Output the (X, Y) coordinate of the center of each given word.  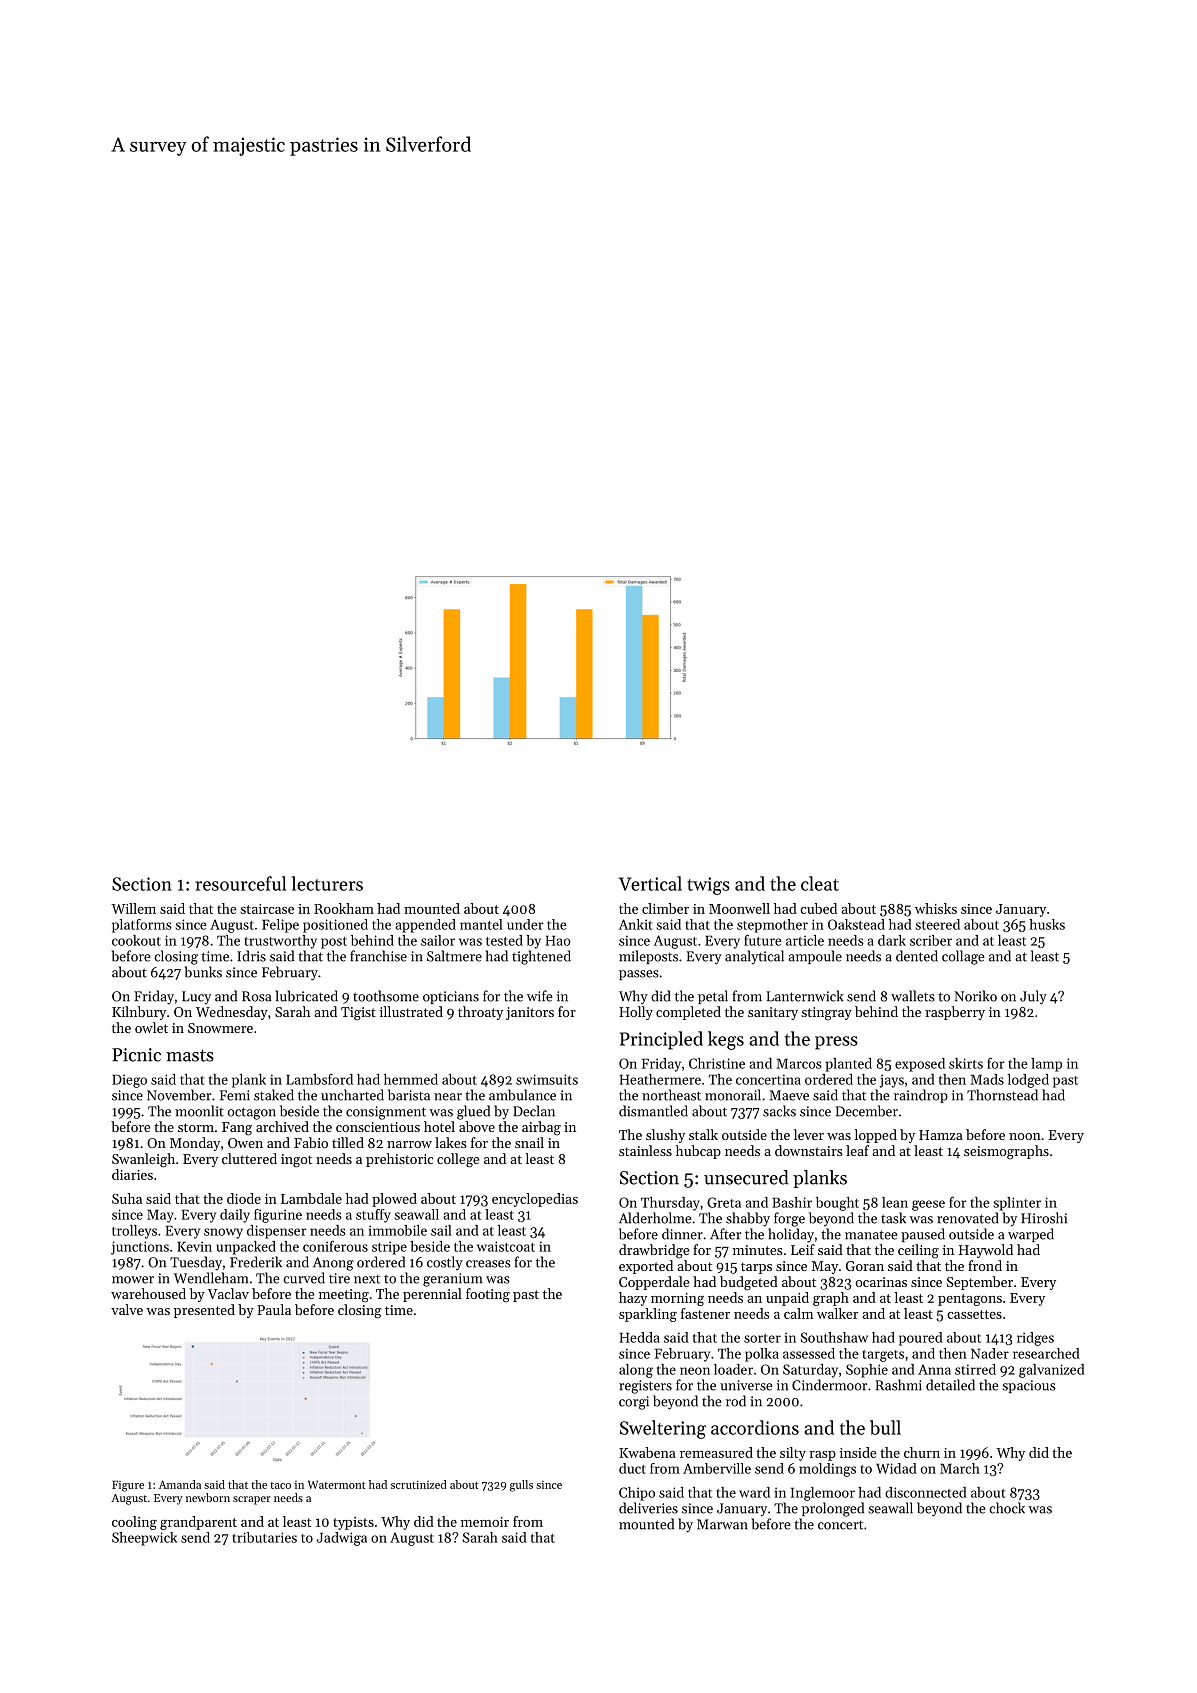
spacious (1029, 1386)
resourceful (240, 883)
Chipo (637, 1494)
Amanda (180, 1484)
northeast (671, 1095)
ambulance (522, 1095)
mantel (481, 924)
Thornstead (1002, 1095)
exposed (920, 1065)
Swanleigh (143, 1160)
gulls (521, 1486)
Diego (129, 1081)
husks (1047, 924)
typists (353, 1523)
